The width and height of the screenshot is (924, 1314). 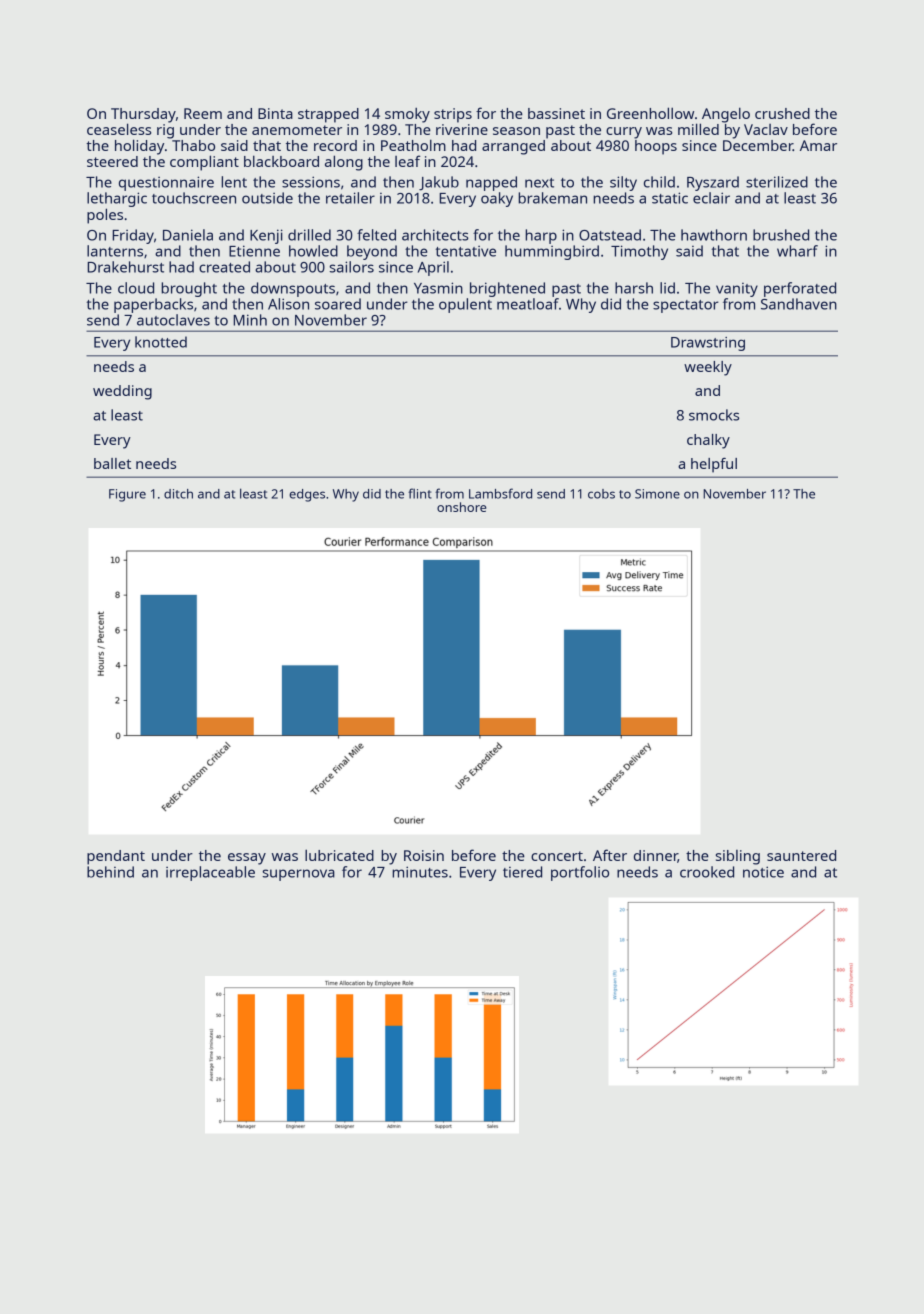 What do you see at coordinates (462, 129) in the screenshot?
I see `riverine` at bounding box center [462, 129].
